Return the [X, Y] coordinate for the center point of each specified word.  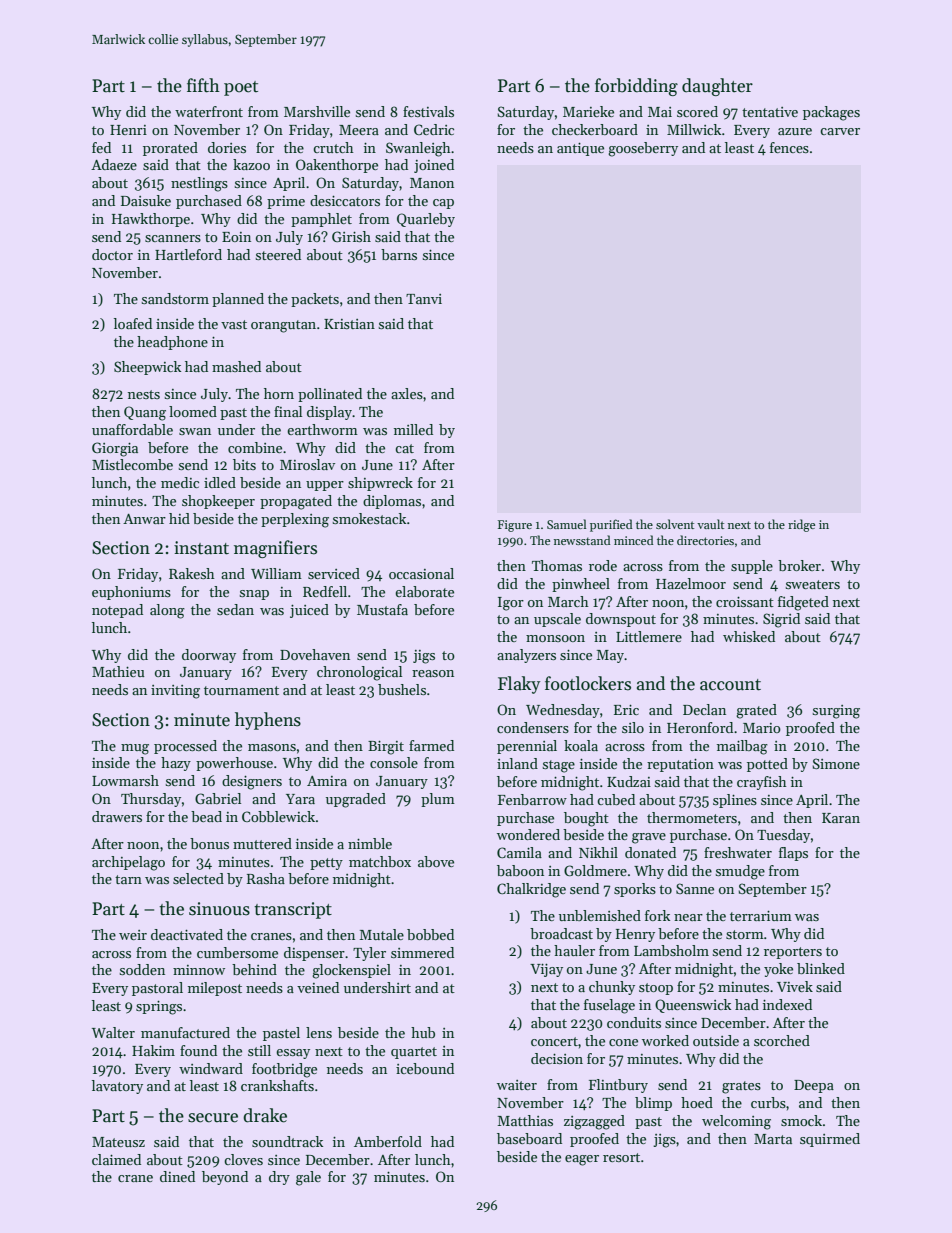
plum [438, 800]
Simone [836, 763]
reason [433, 673]
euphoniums [131, 593]
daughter [717, 87]
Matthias [525, 1120]
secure [213, 1118]
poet [241, 88]
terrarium [761, 915]
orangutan [283, 326]
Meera [359, 130]
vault [710, 524]
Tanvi [424, 299]
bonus [209, 843]
